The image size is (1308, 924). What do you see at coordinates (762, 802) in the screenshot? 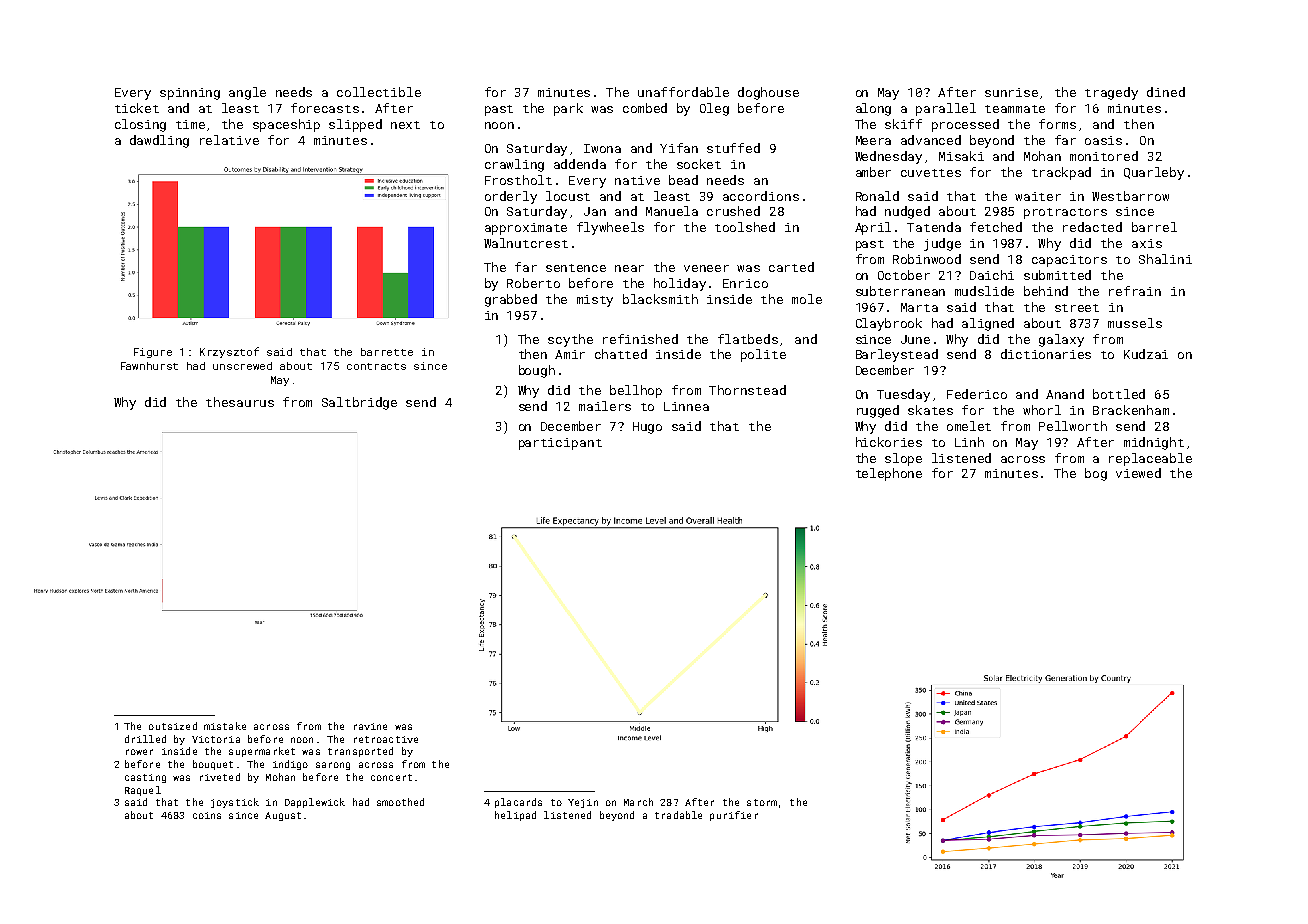
I see `storm` at bounding box center [762, 802].
